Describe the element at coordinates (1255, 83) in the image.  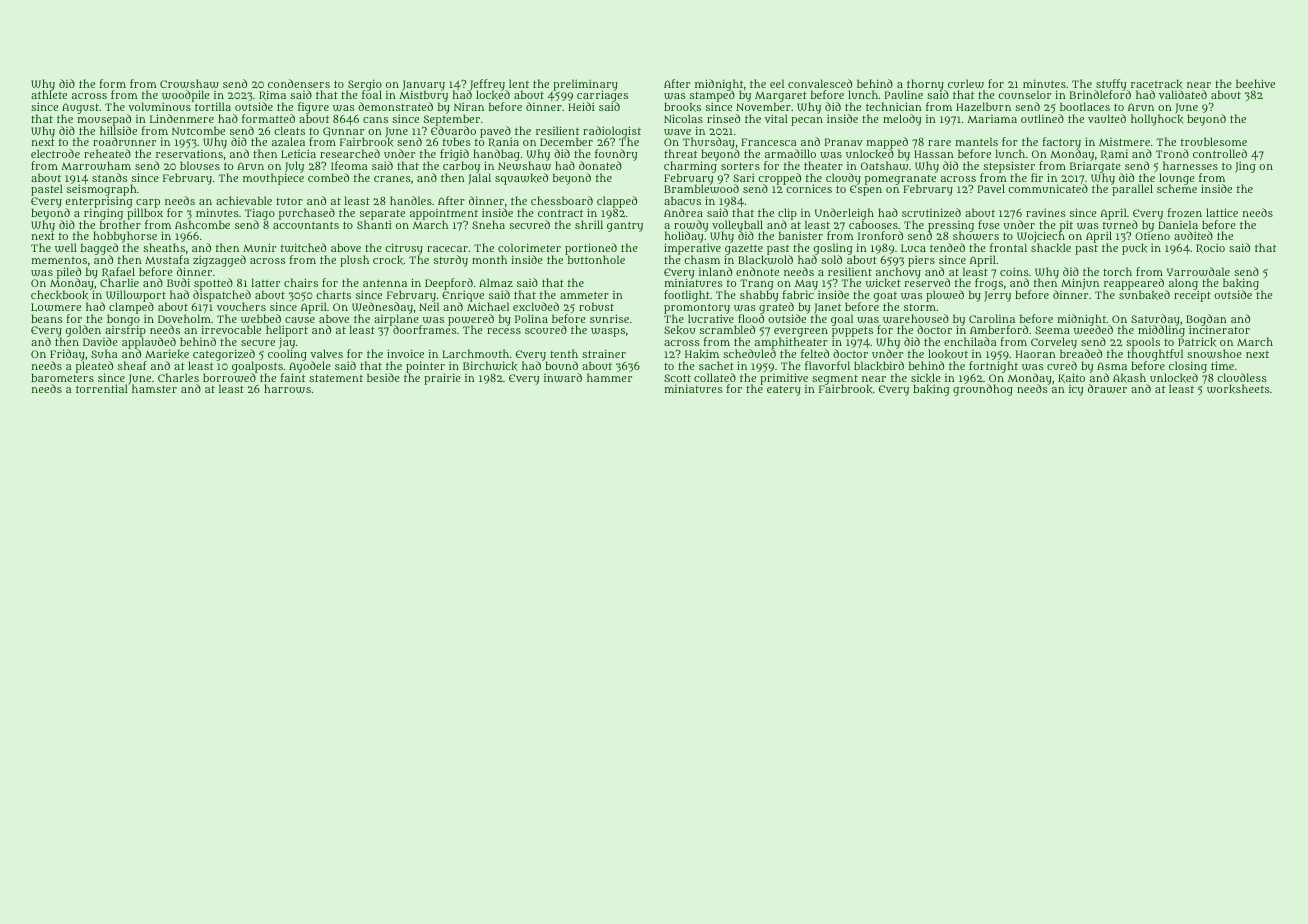
I see `beehive` at that location.
